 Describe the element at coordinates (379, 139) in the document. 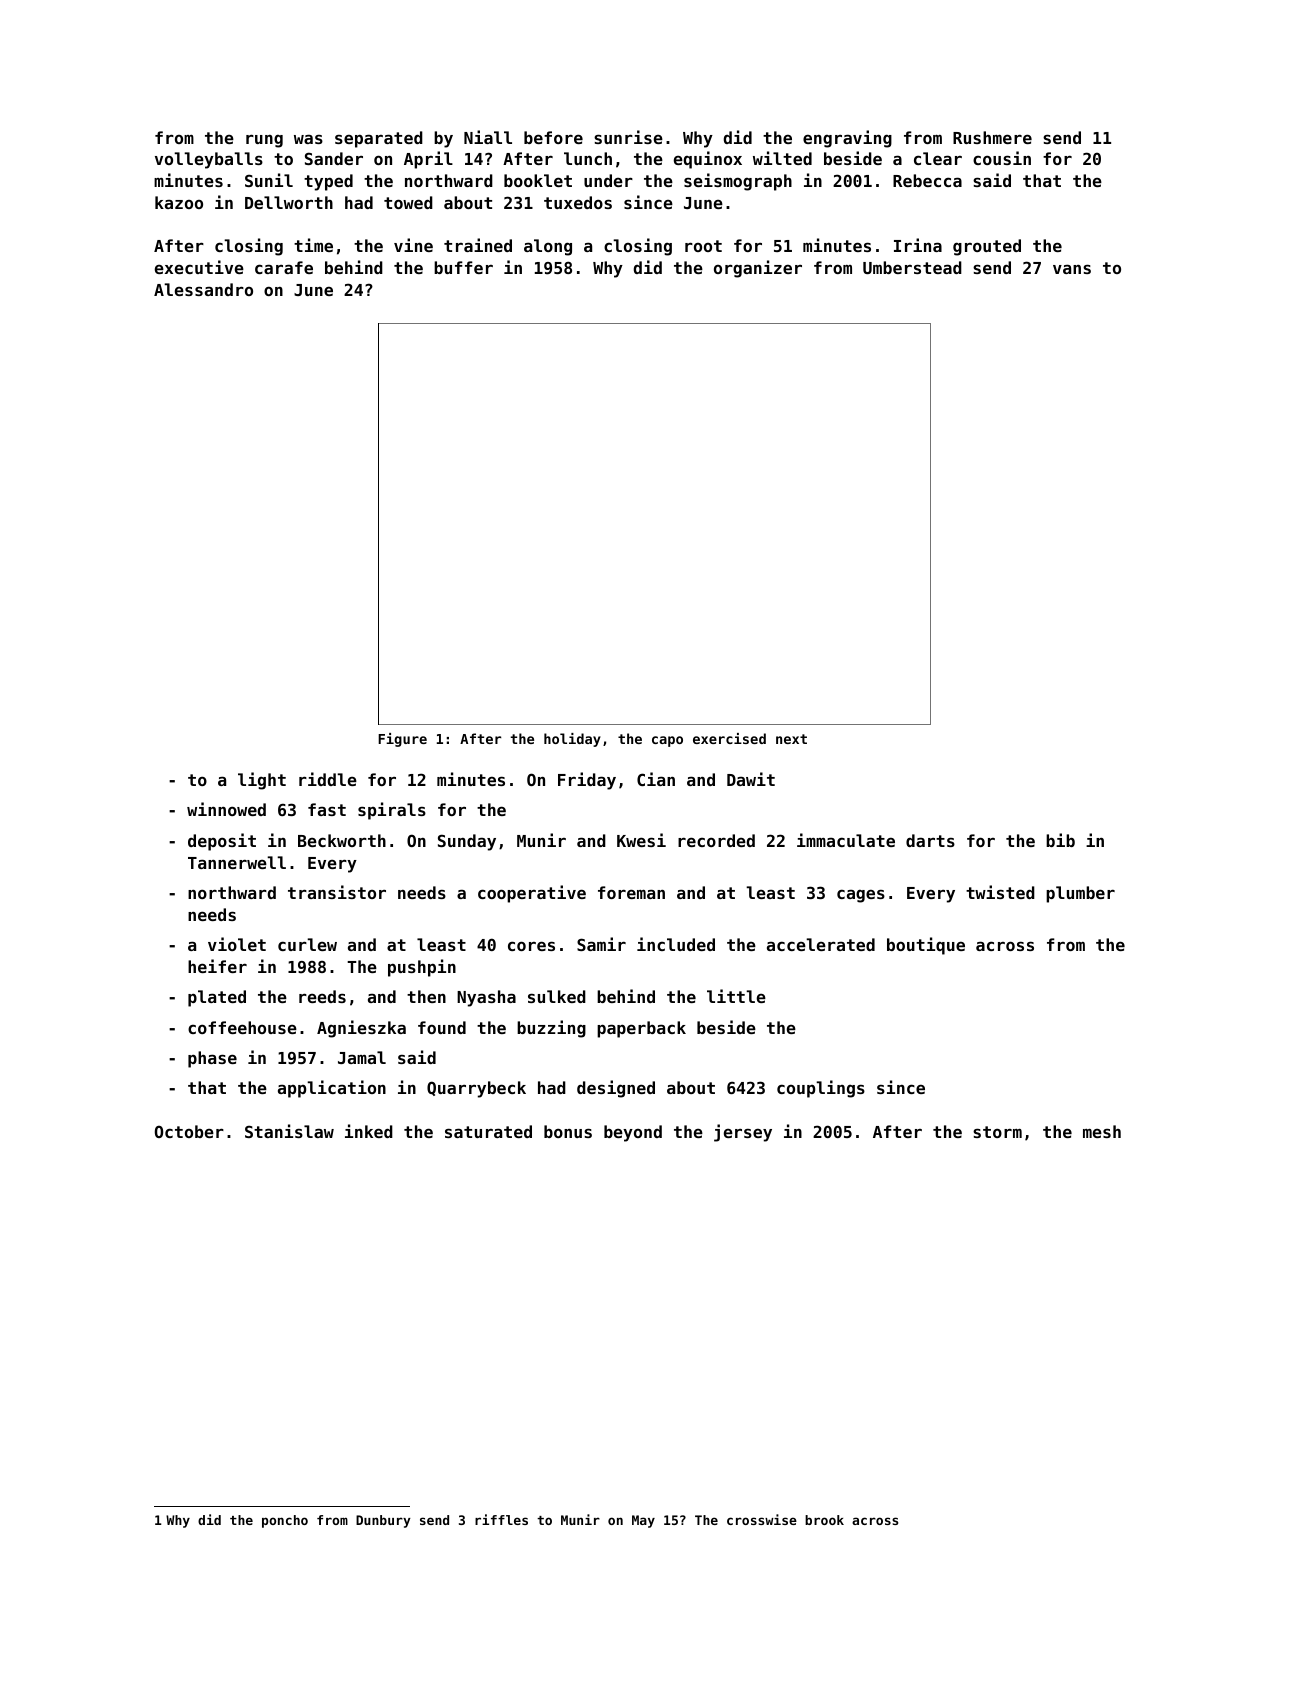

I see `separated` at that location.
